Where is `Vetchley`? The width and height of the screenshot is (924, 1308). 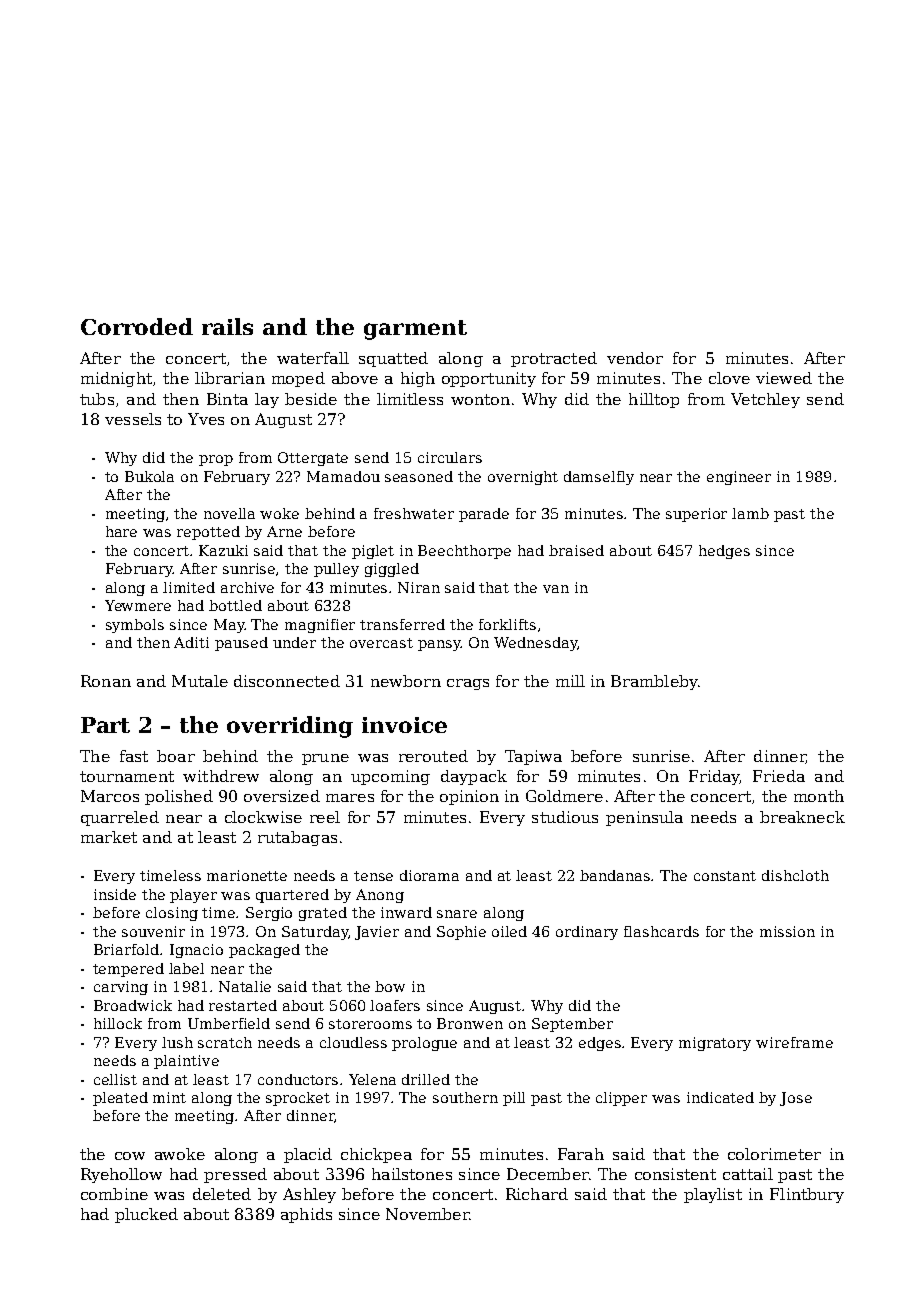 Vetchley is located at coordinates (765, 400).
